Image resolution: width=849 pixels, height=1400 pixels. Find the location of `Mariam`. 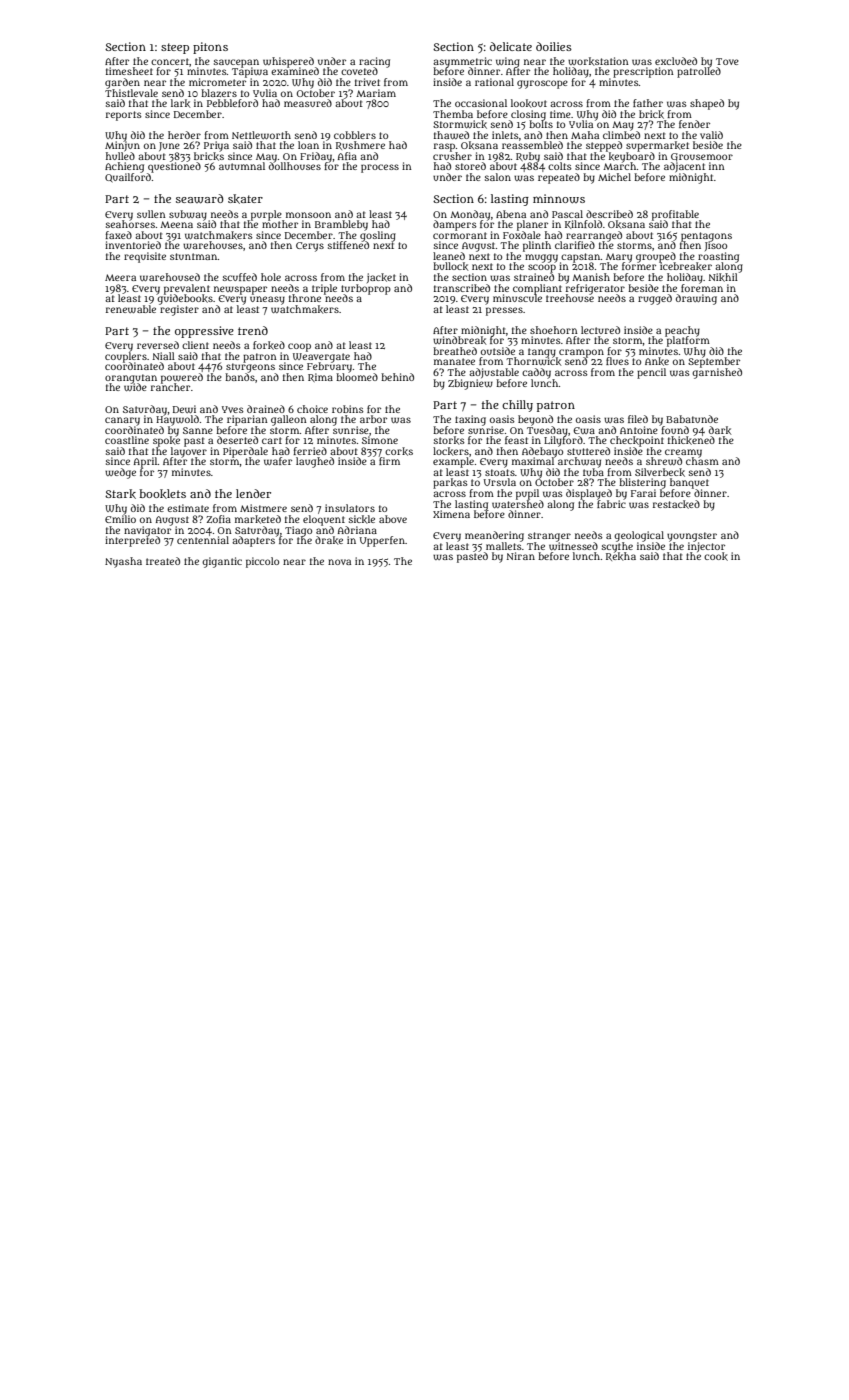

Mariam is located at coordinates (376, 93).
